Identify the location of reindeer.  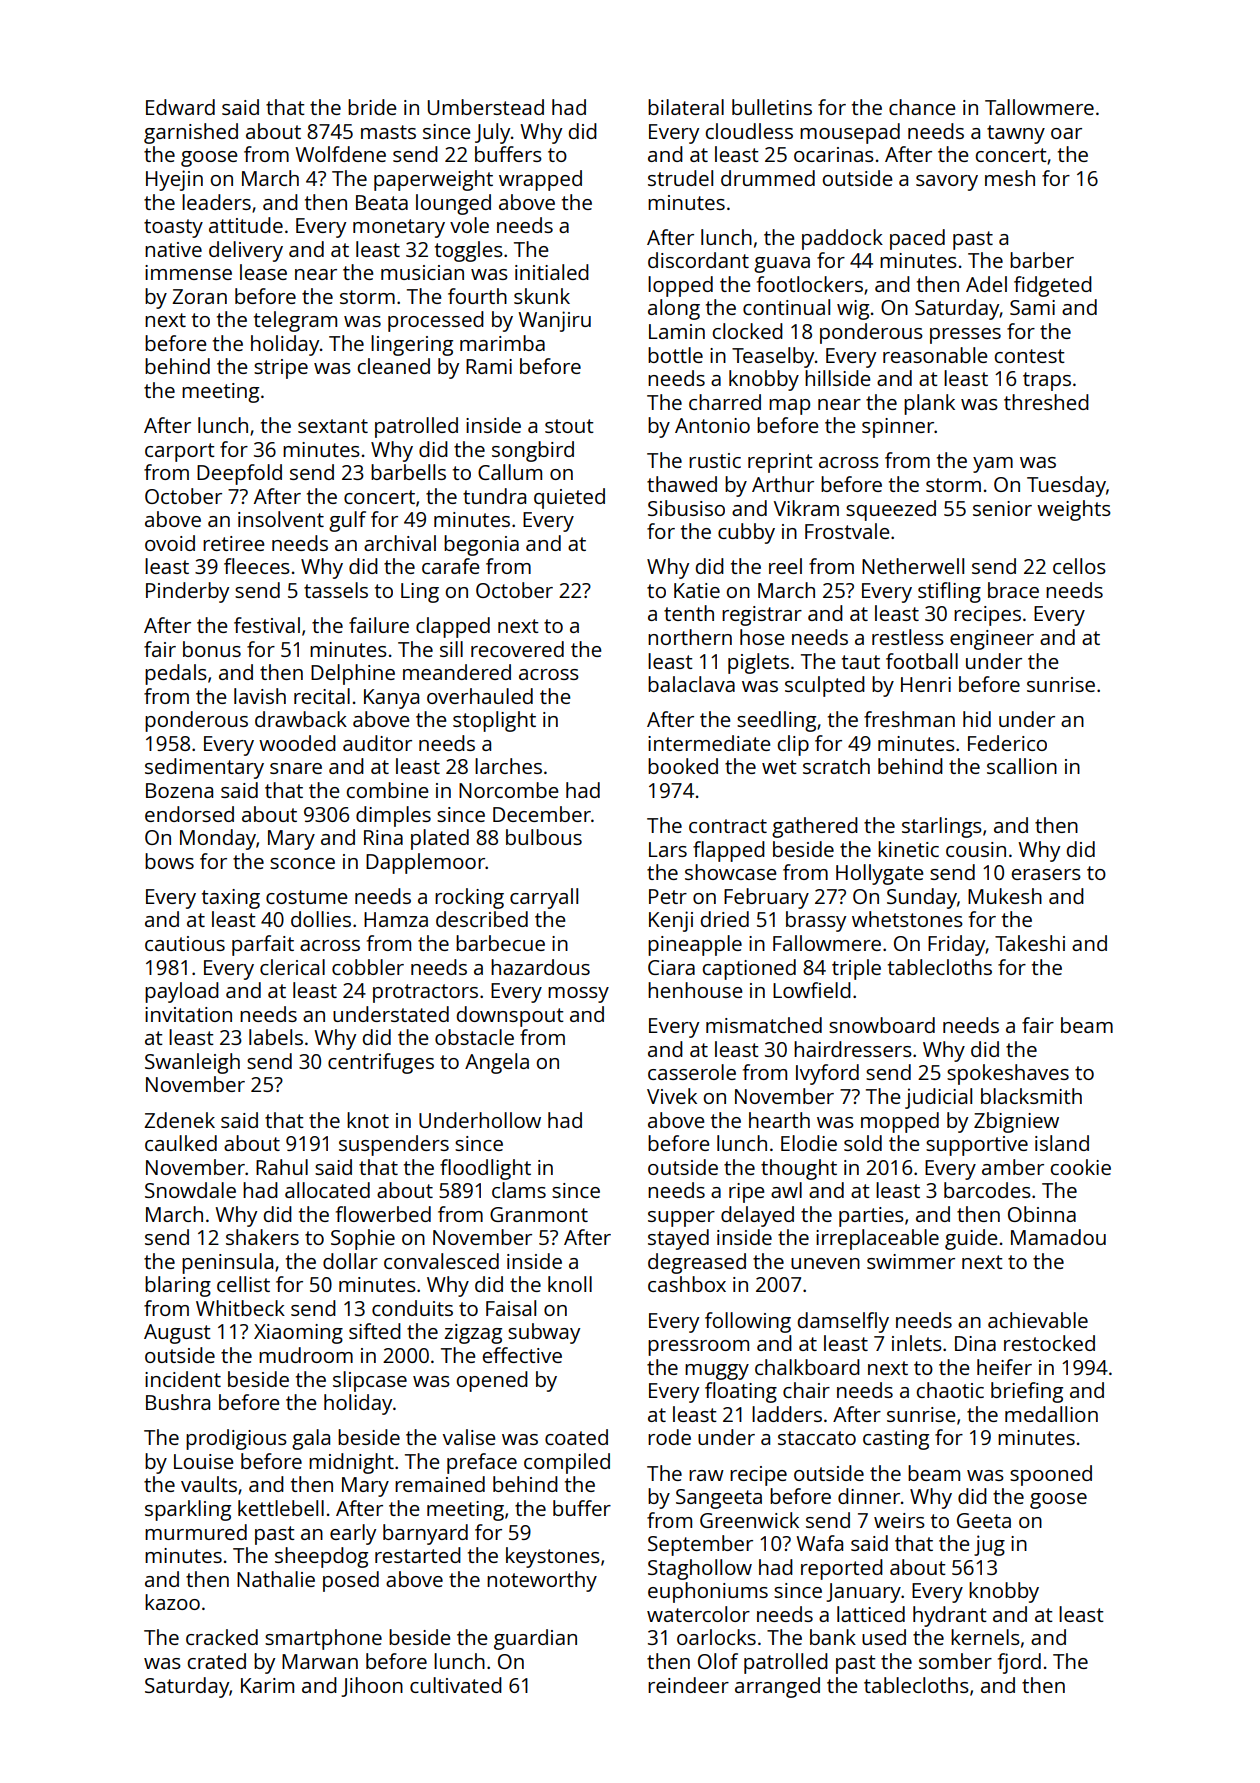
(688, 1685).
